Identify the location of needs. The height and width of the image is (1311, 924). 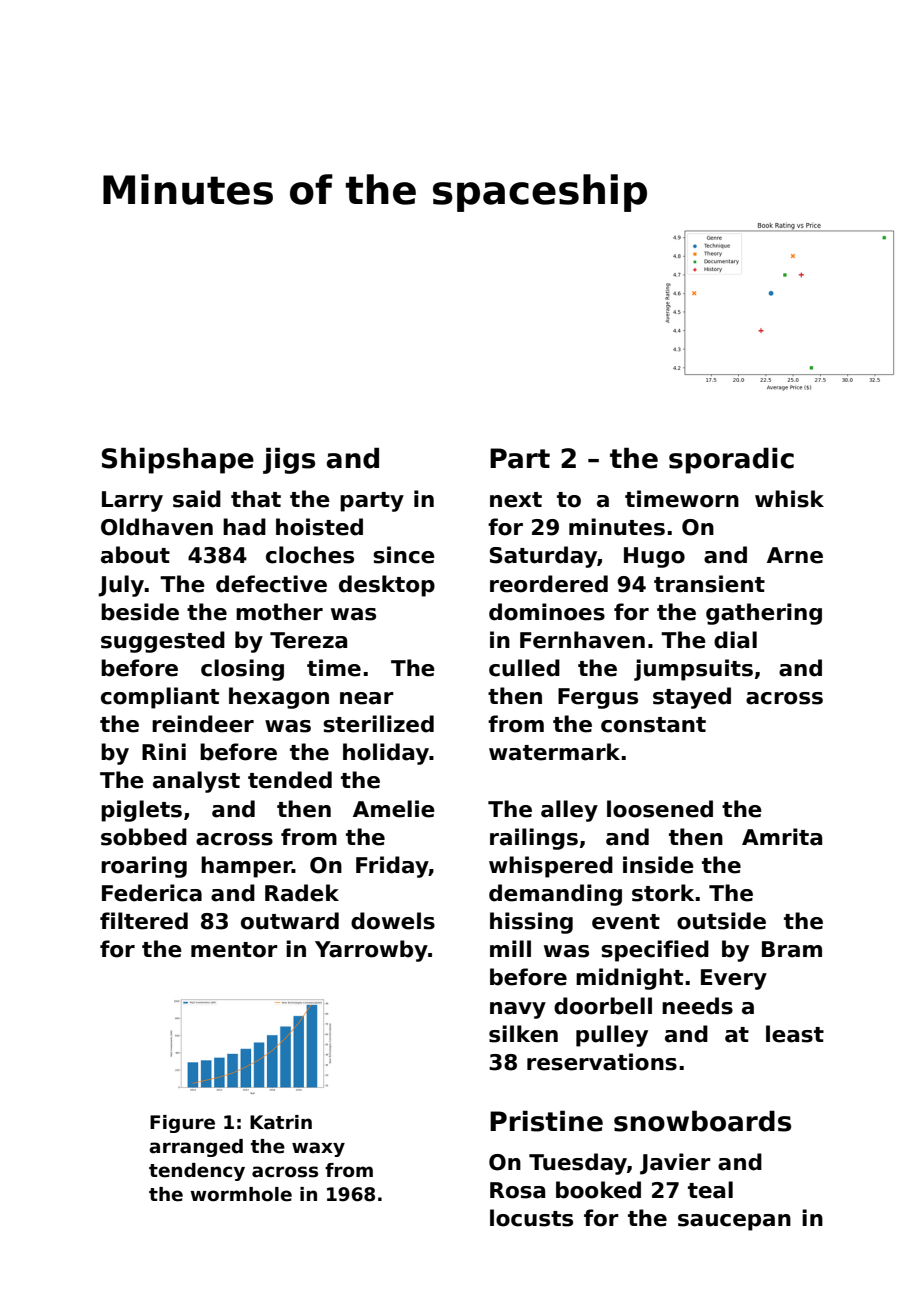
(697, 1006).
